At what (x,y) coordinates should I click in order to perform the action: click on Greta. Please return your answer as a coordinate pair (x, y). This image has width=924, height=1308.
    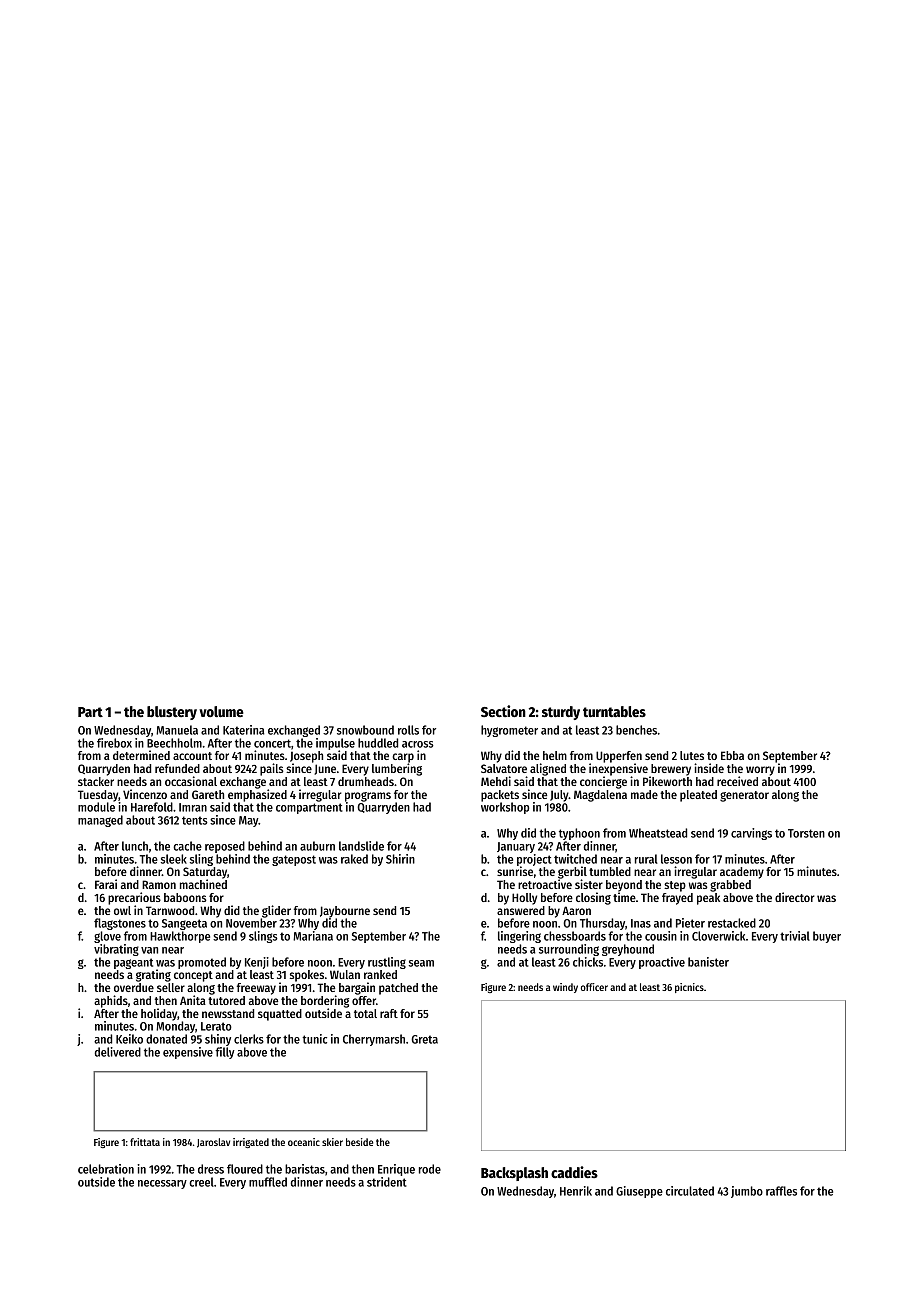
    Looking at the image, I should click on (424, 1039).
